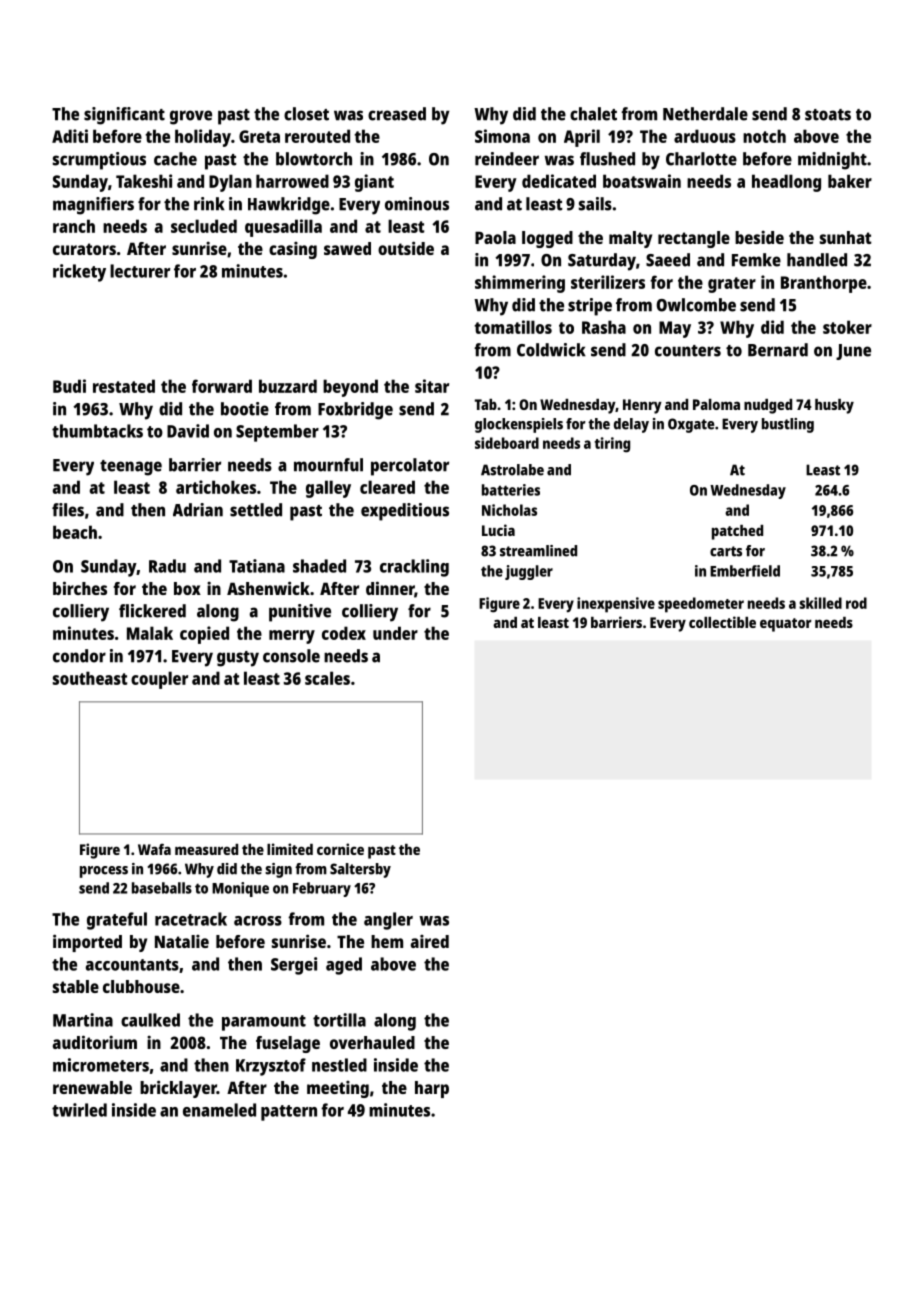 Image resolution: width=924 pixels, height=1314 pixels. Describe the element at coordinates (495, 237) in the image. I see `Paola` at that location.
